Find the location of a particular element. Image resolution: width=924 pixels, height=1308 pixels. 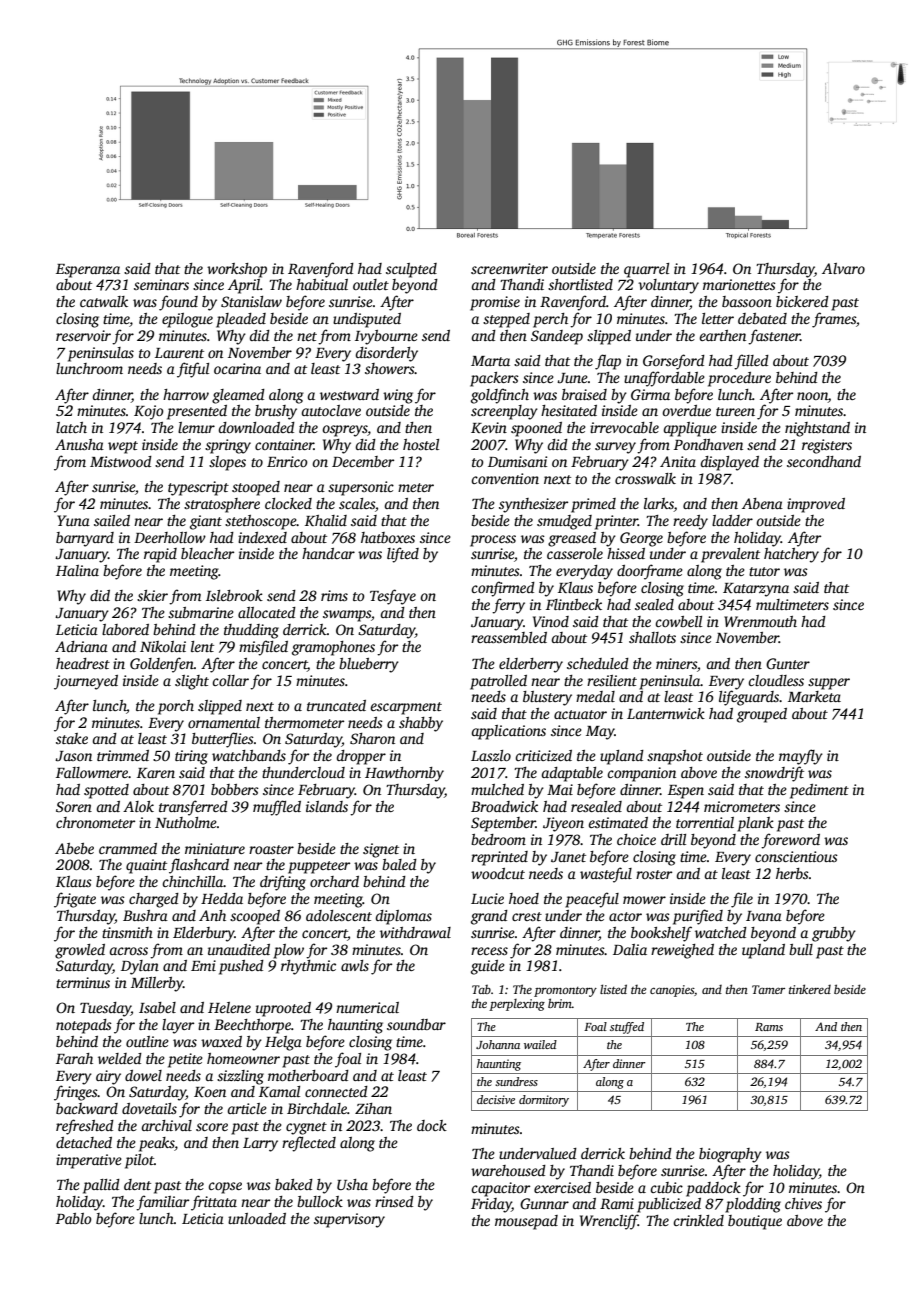

Esperanza is located at coordinates (88, 271).
